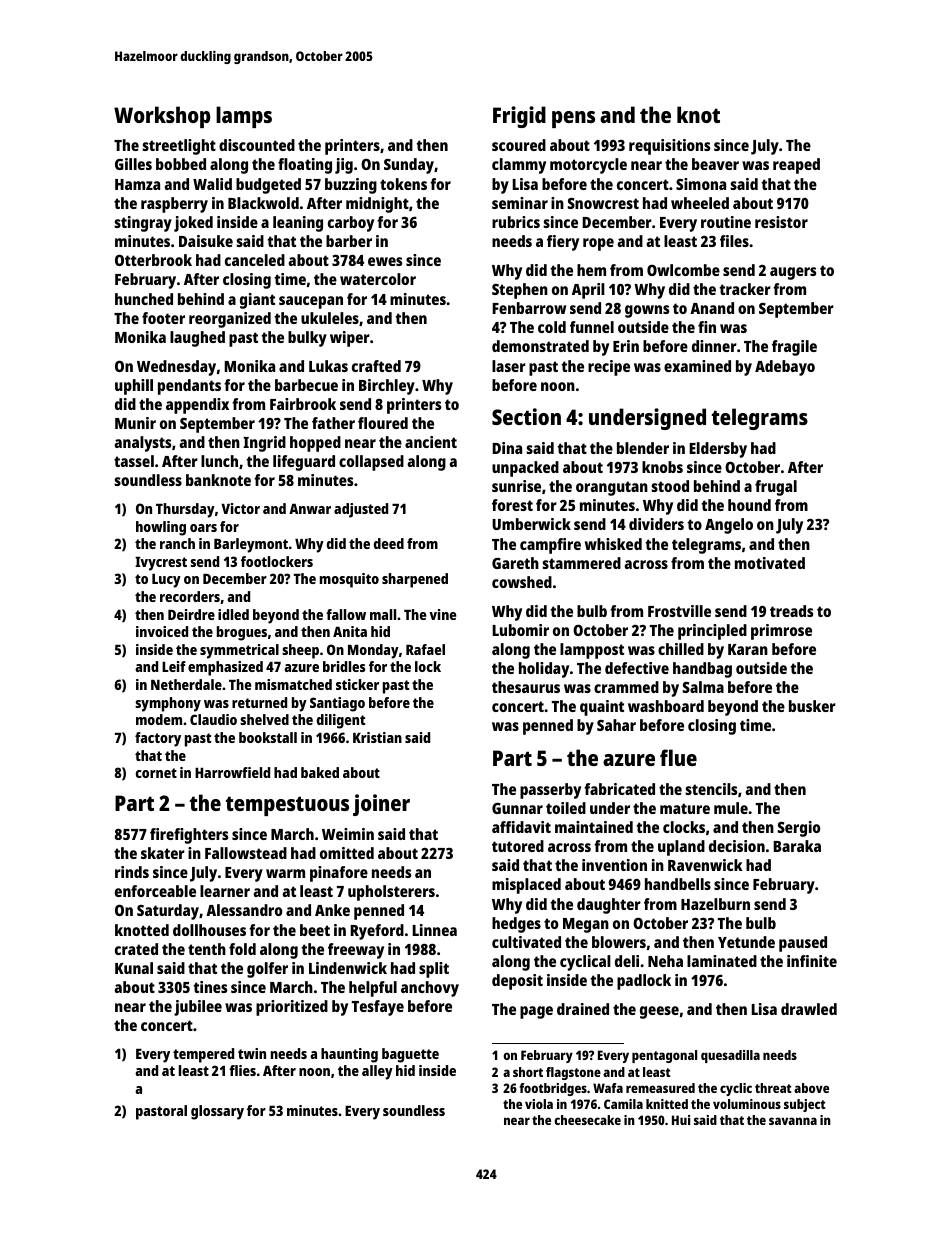 This image has height=1233, width=952. Describe the element at coordinates (310, 508) in the image. I see `Anwar` at that location.
